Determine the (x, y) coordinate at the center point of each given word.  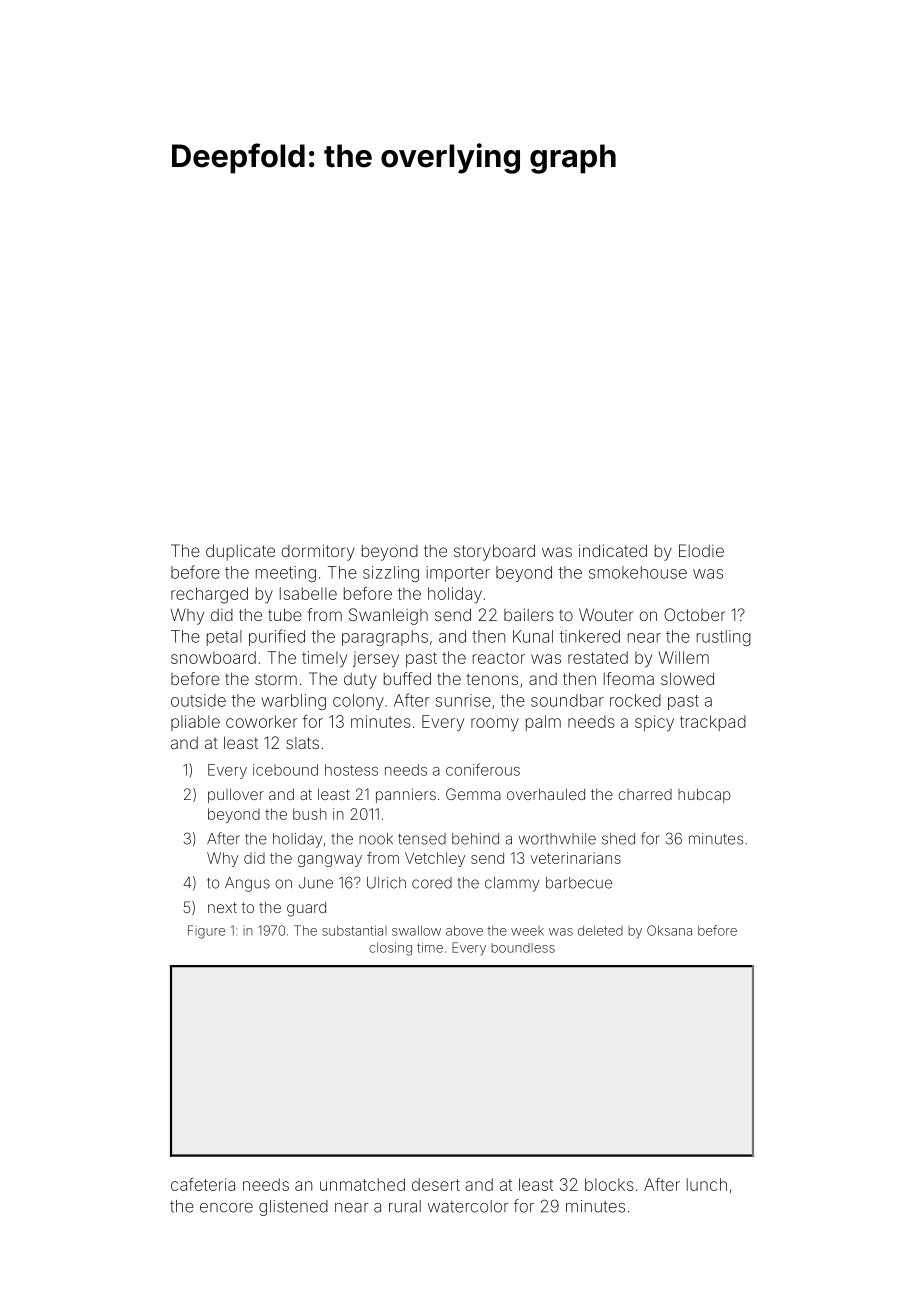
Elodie (701, 550)
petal (224, 638)
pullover (236, 795)
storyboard (494, 552)
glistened (293, 1208)
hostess (351, 770)
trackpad (713, 723)
